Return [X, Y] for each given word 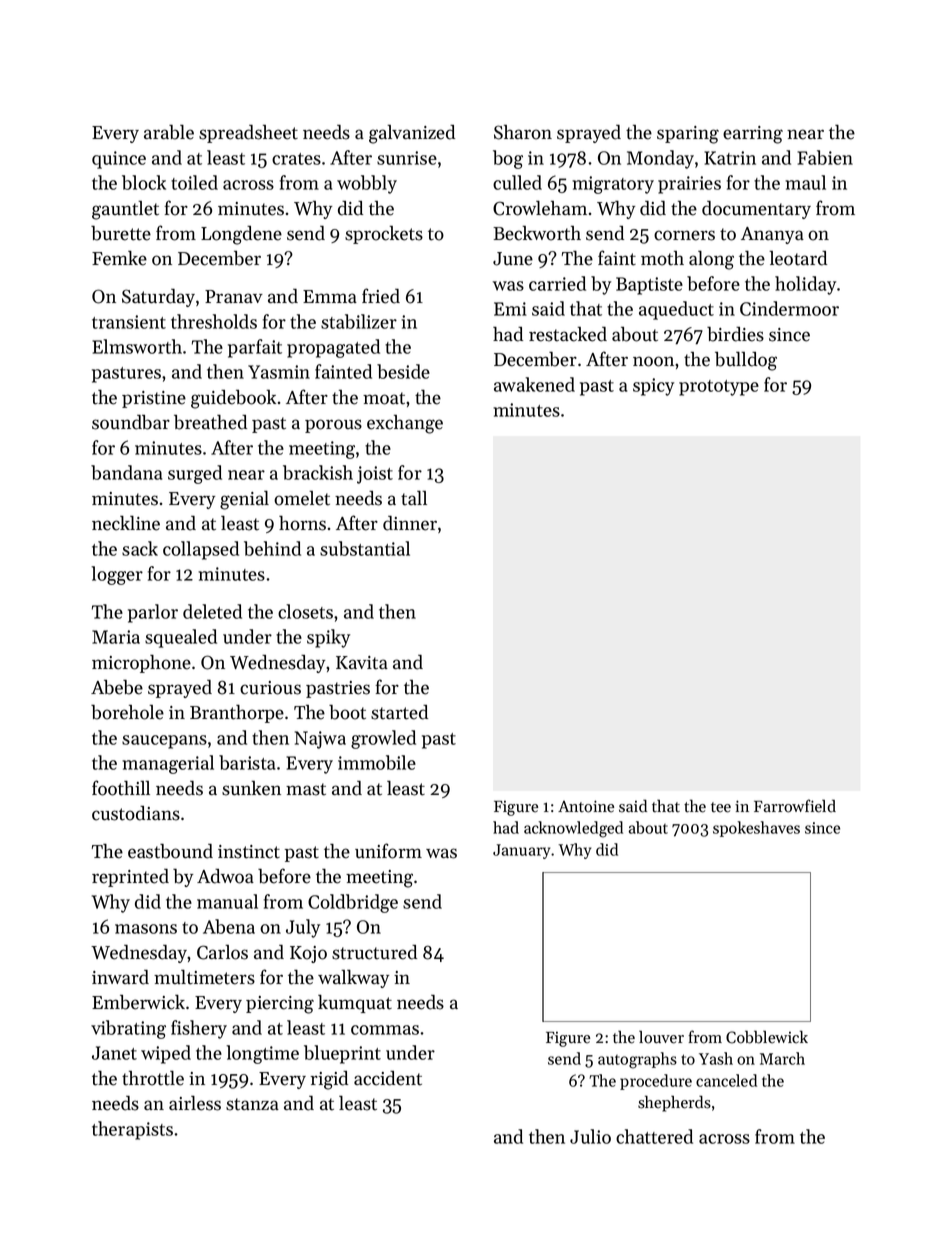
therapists [132, 1130]
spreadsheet [248, 134]
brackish [318, 472]
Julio [590, 1136]
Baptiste [649, 286]
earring [753, 135]
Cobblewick [767, 1037]
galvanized [412, 134]
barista [247, 762]
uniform [388, 851]
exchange [405, 424]
